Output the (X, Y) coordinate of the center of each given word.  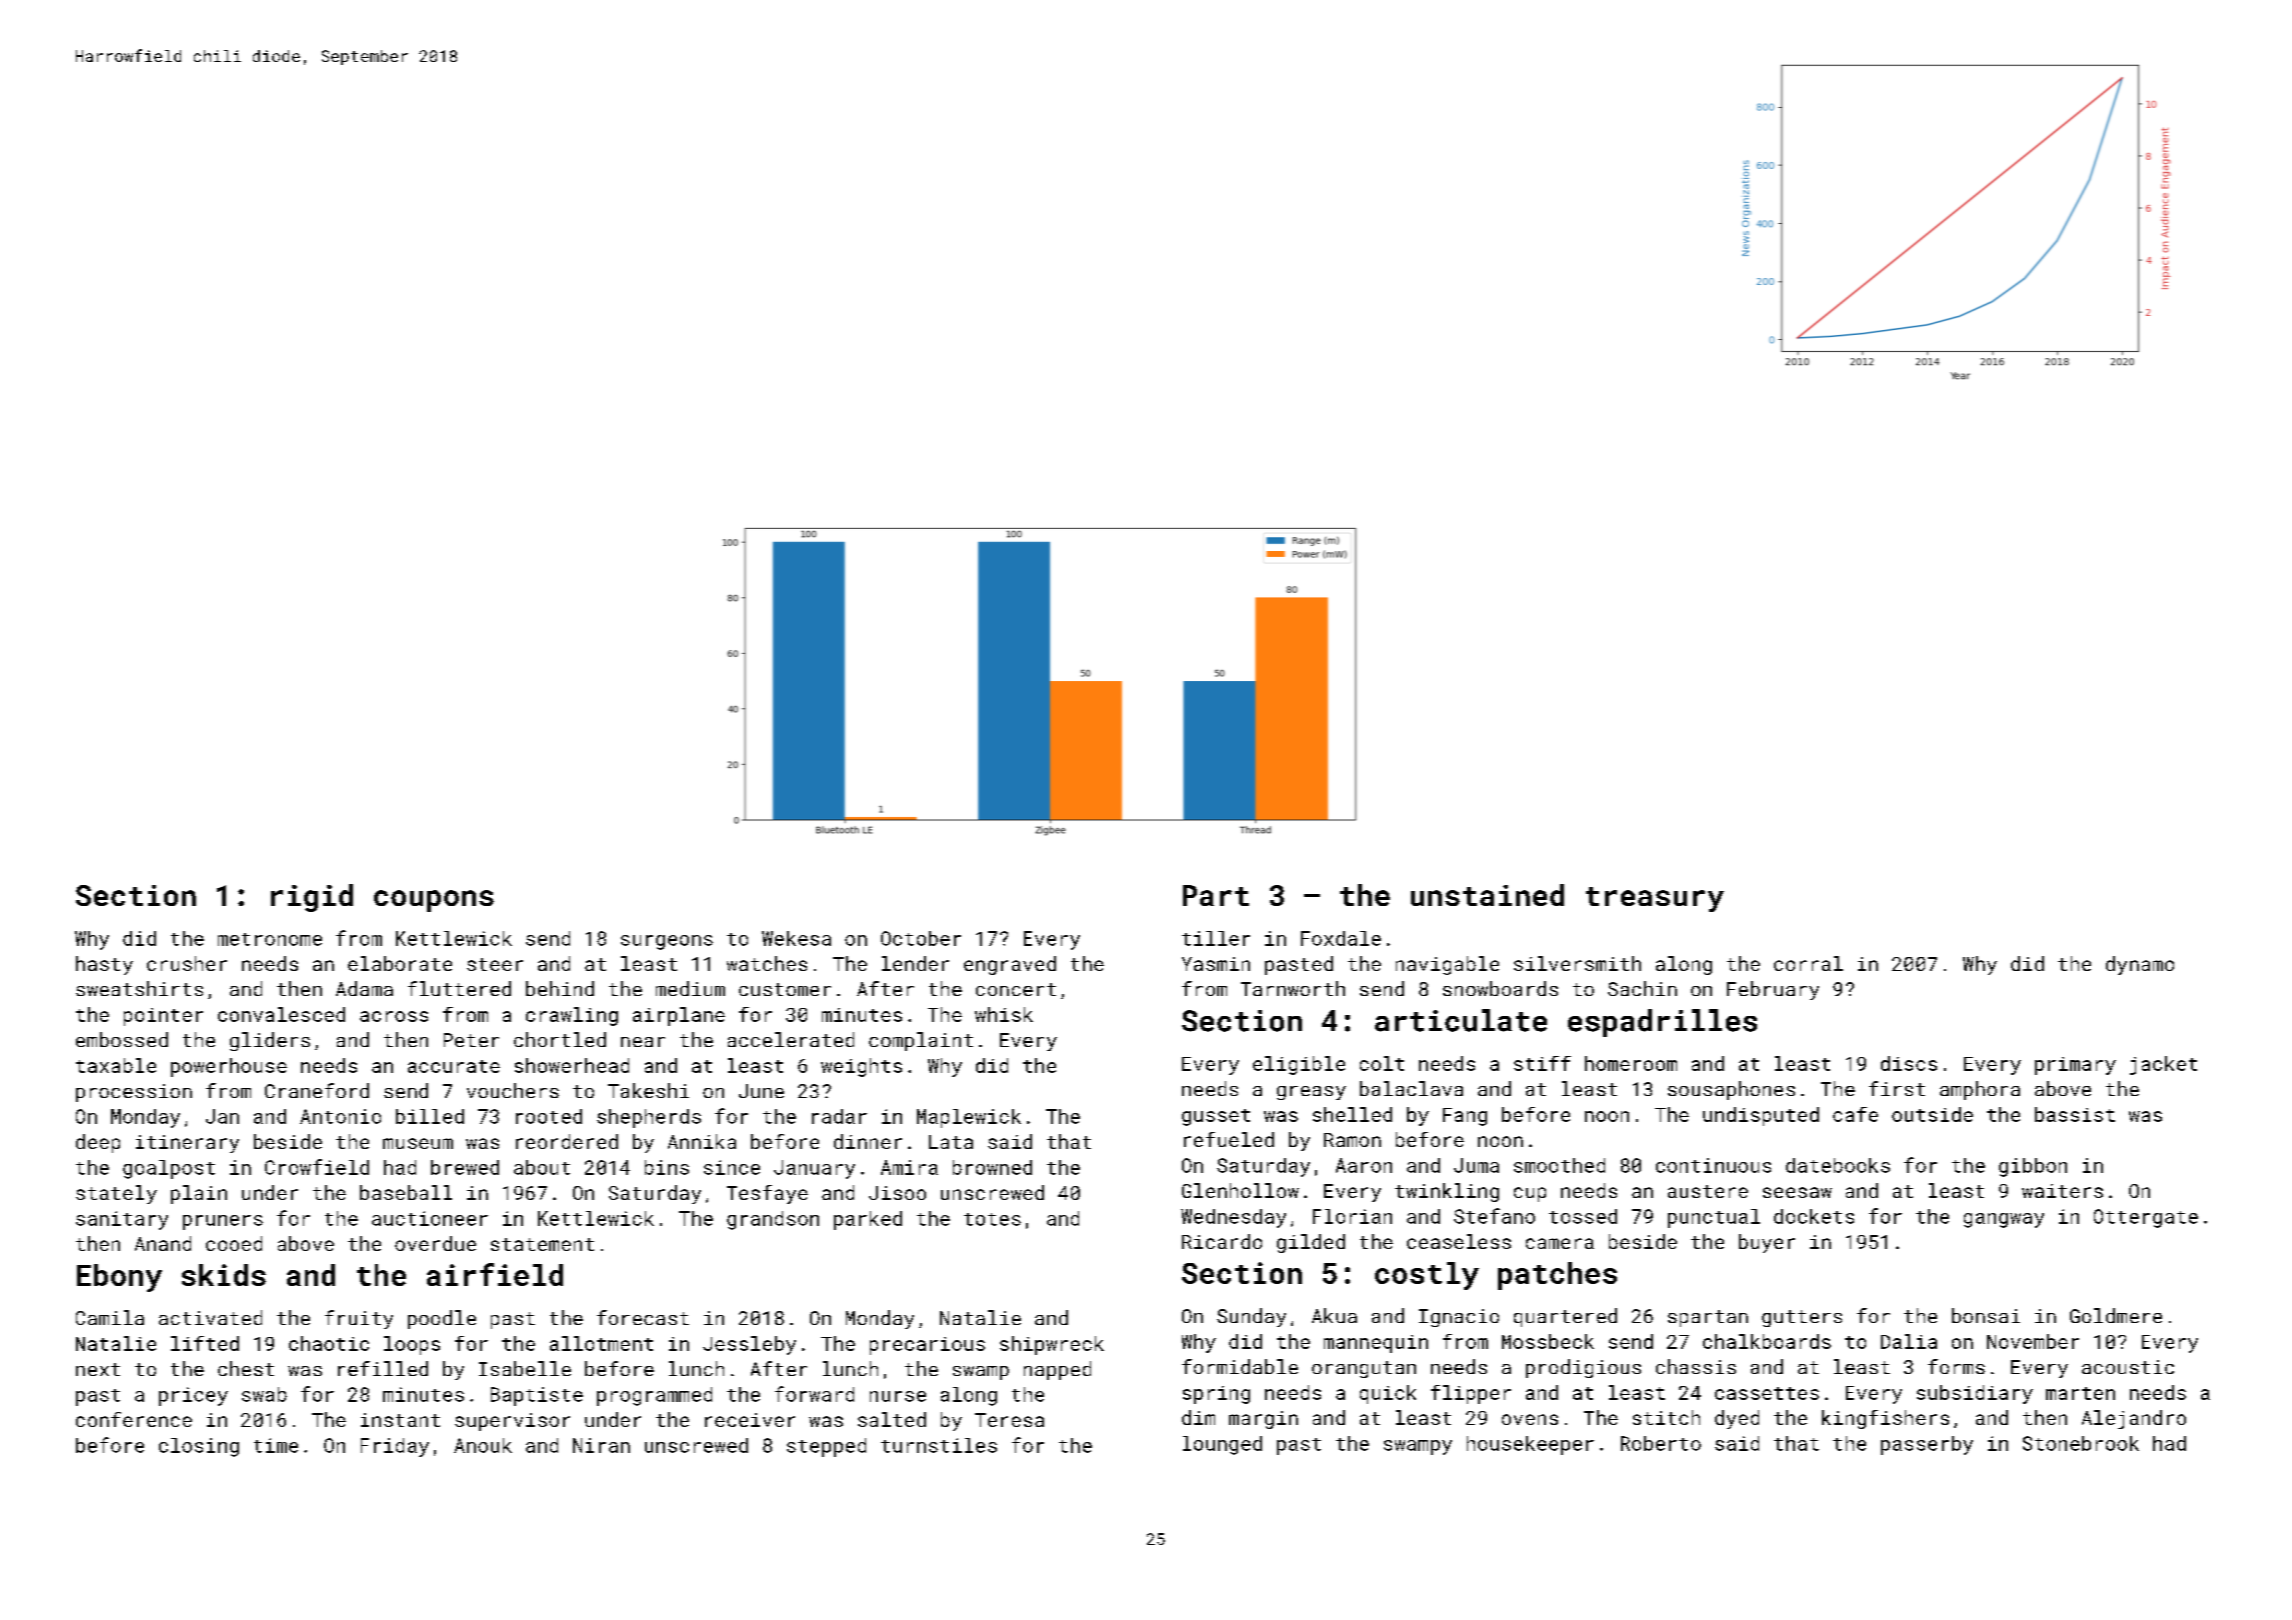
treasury (1655, 899)
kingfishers (1885, 1419)
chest (246, 1368)
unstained (1487, 895)
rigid (312, 898)
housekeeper (1530, 1445)
